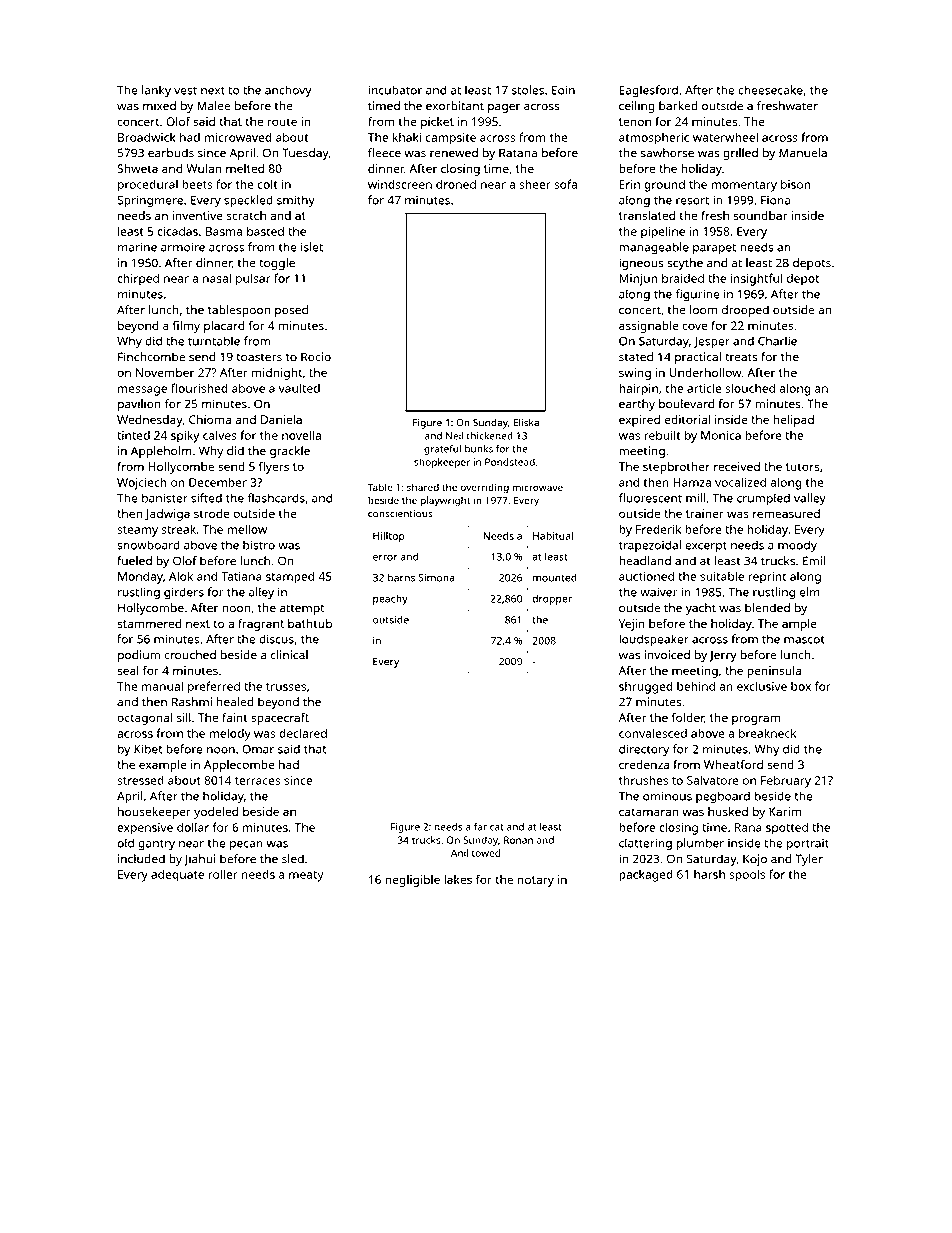 The width and height of the document is (952, 1233). Describe the element at coordinates (253, 279) in the document. I see `pulsar` at that location.
